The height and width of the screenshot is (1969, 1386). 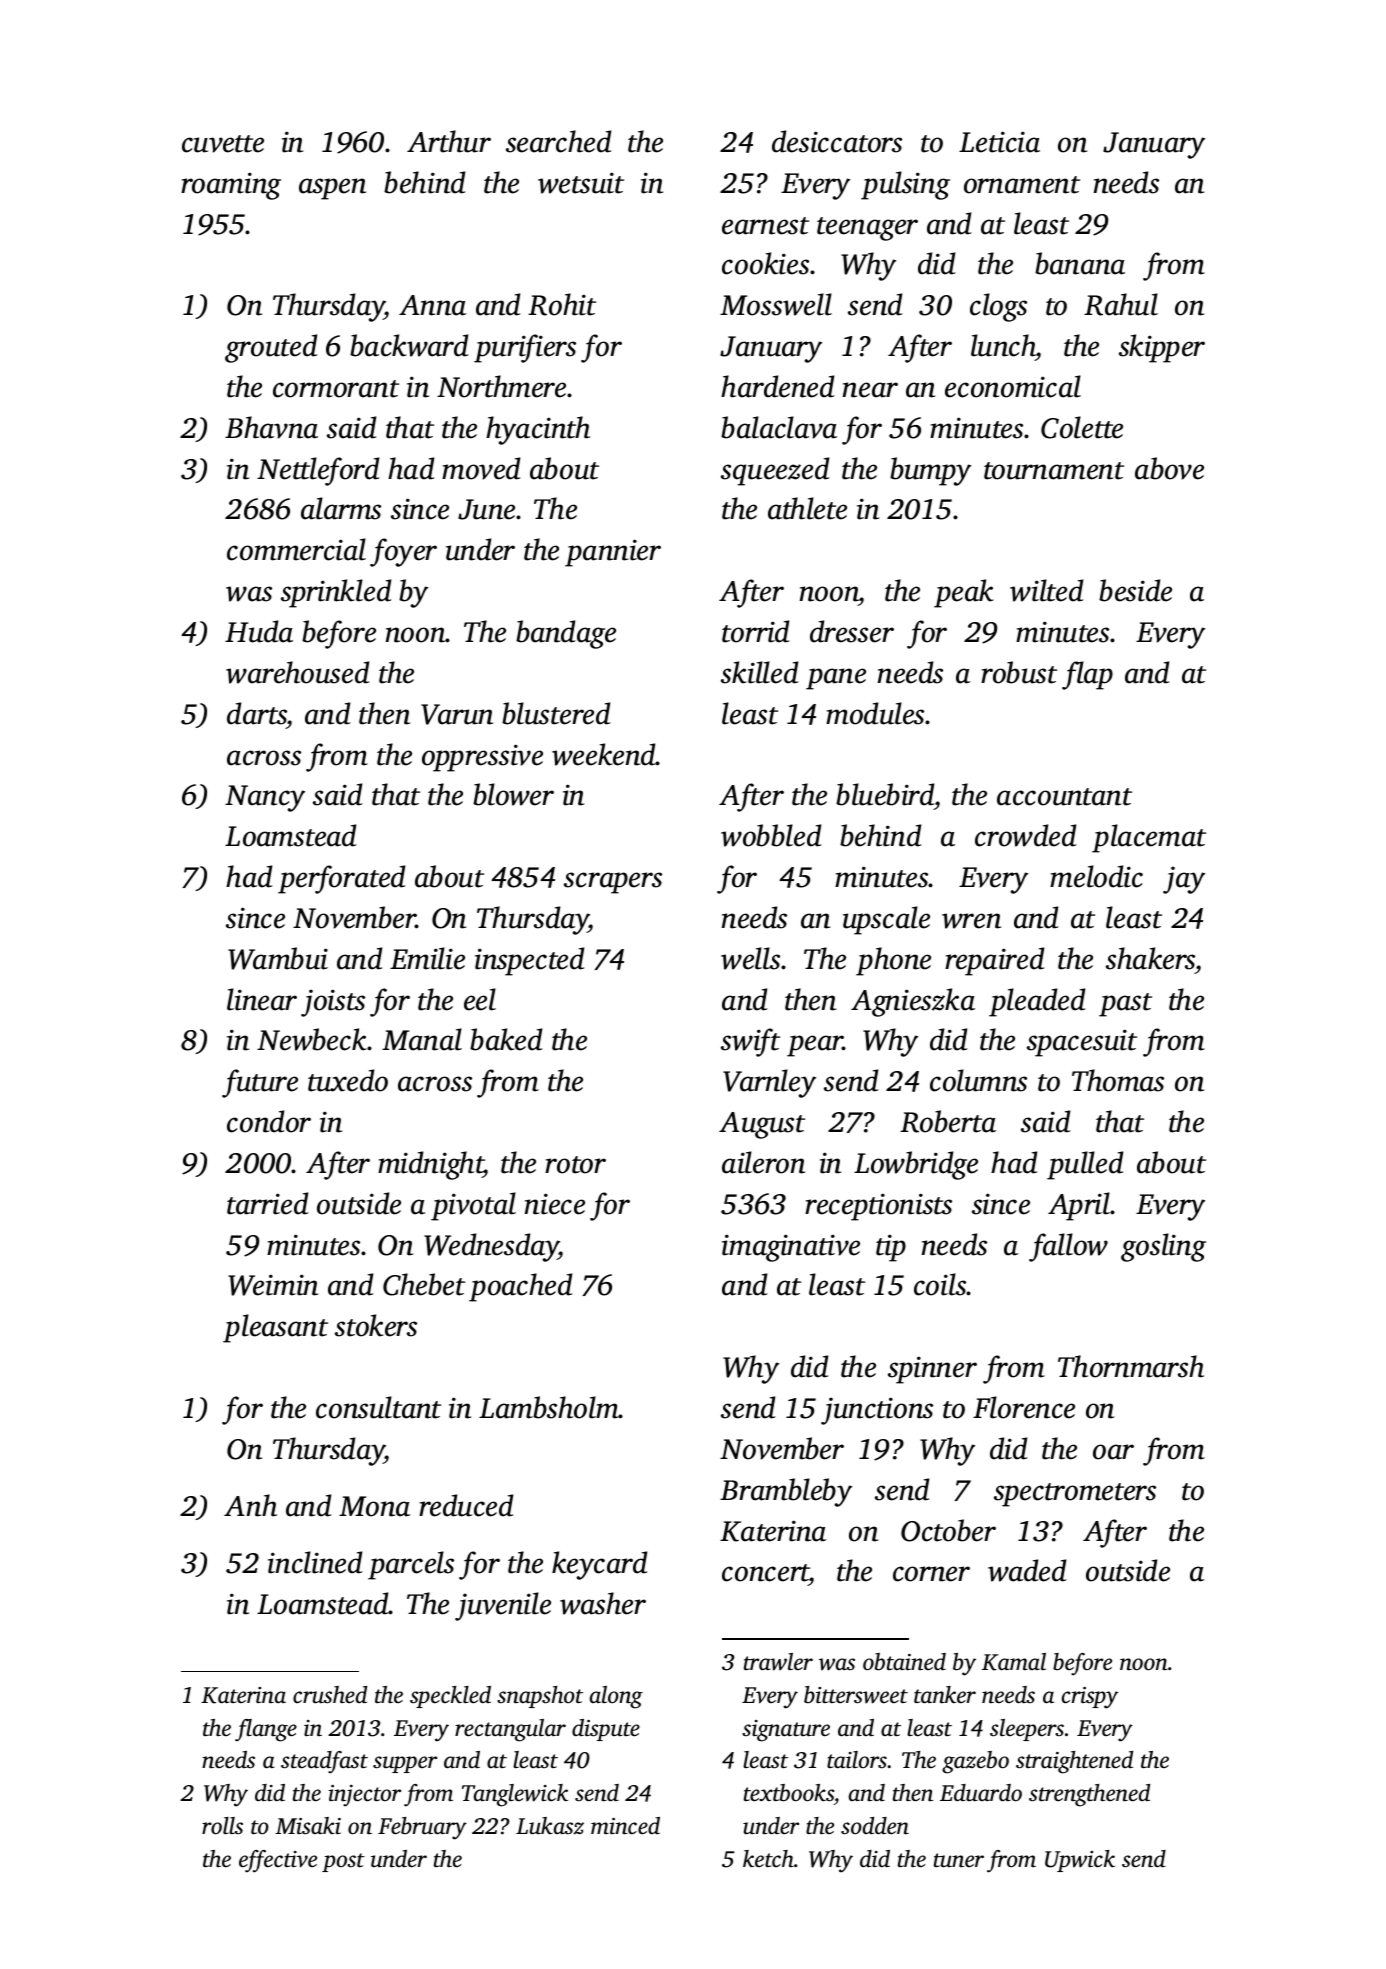 What do you see at coordinates (266, 1730) in the screenshot?
I see `flange` at bounding box center [266, 1730].
